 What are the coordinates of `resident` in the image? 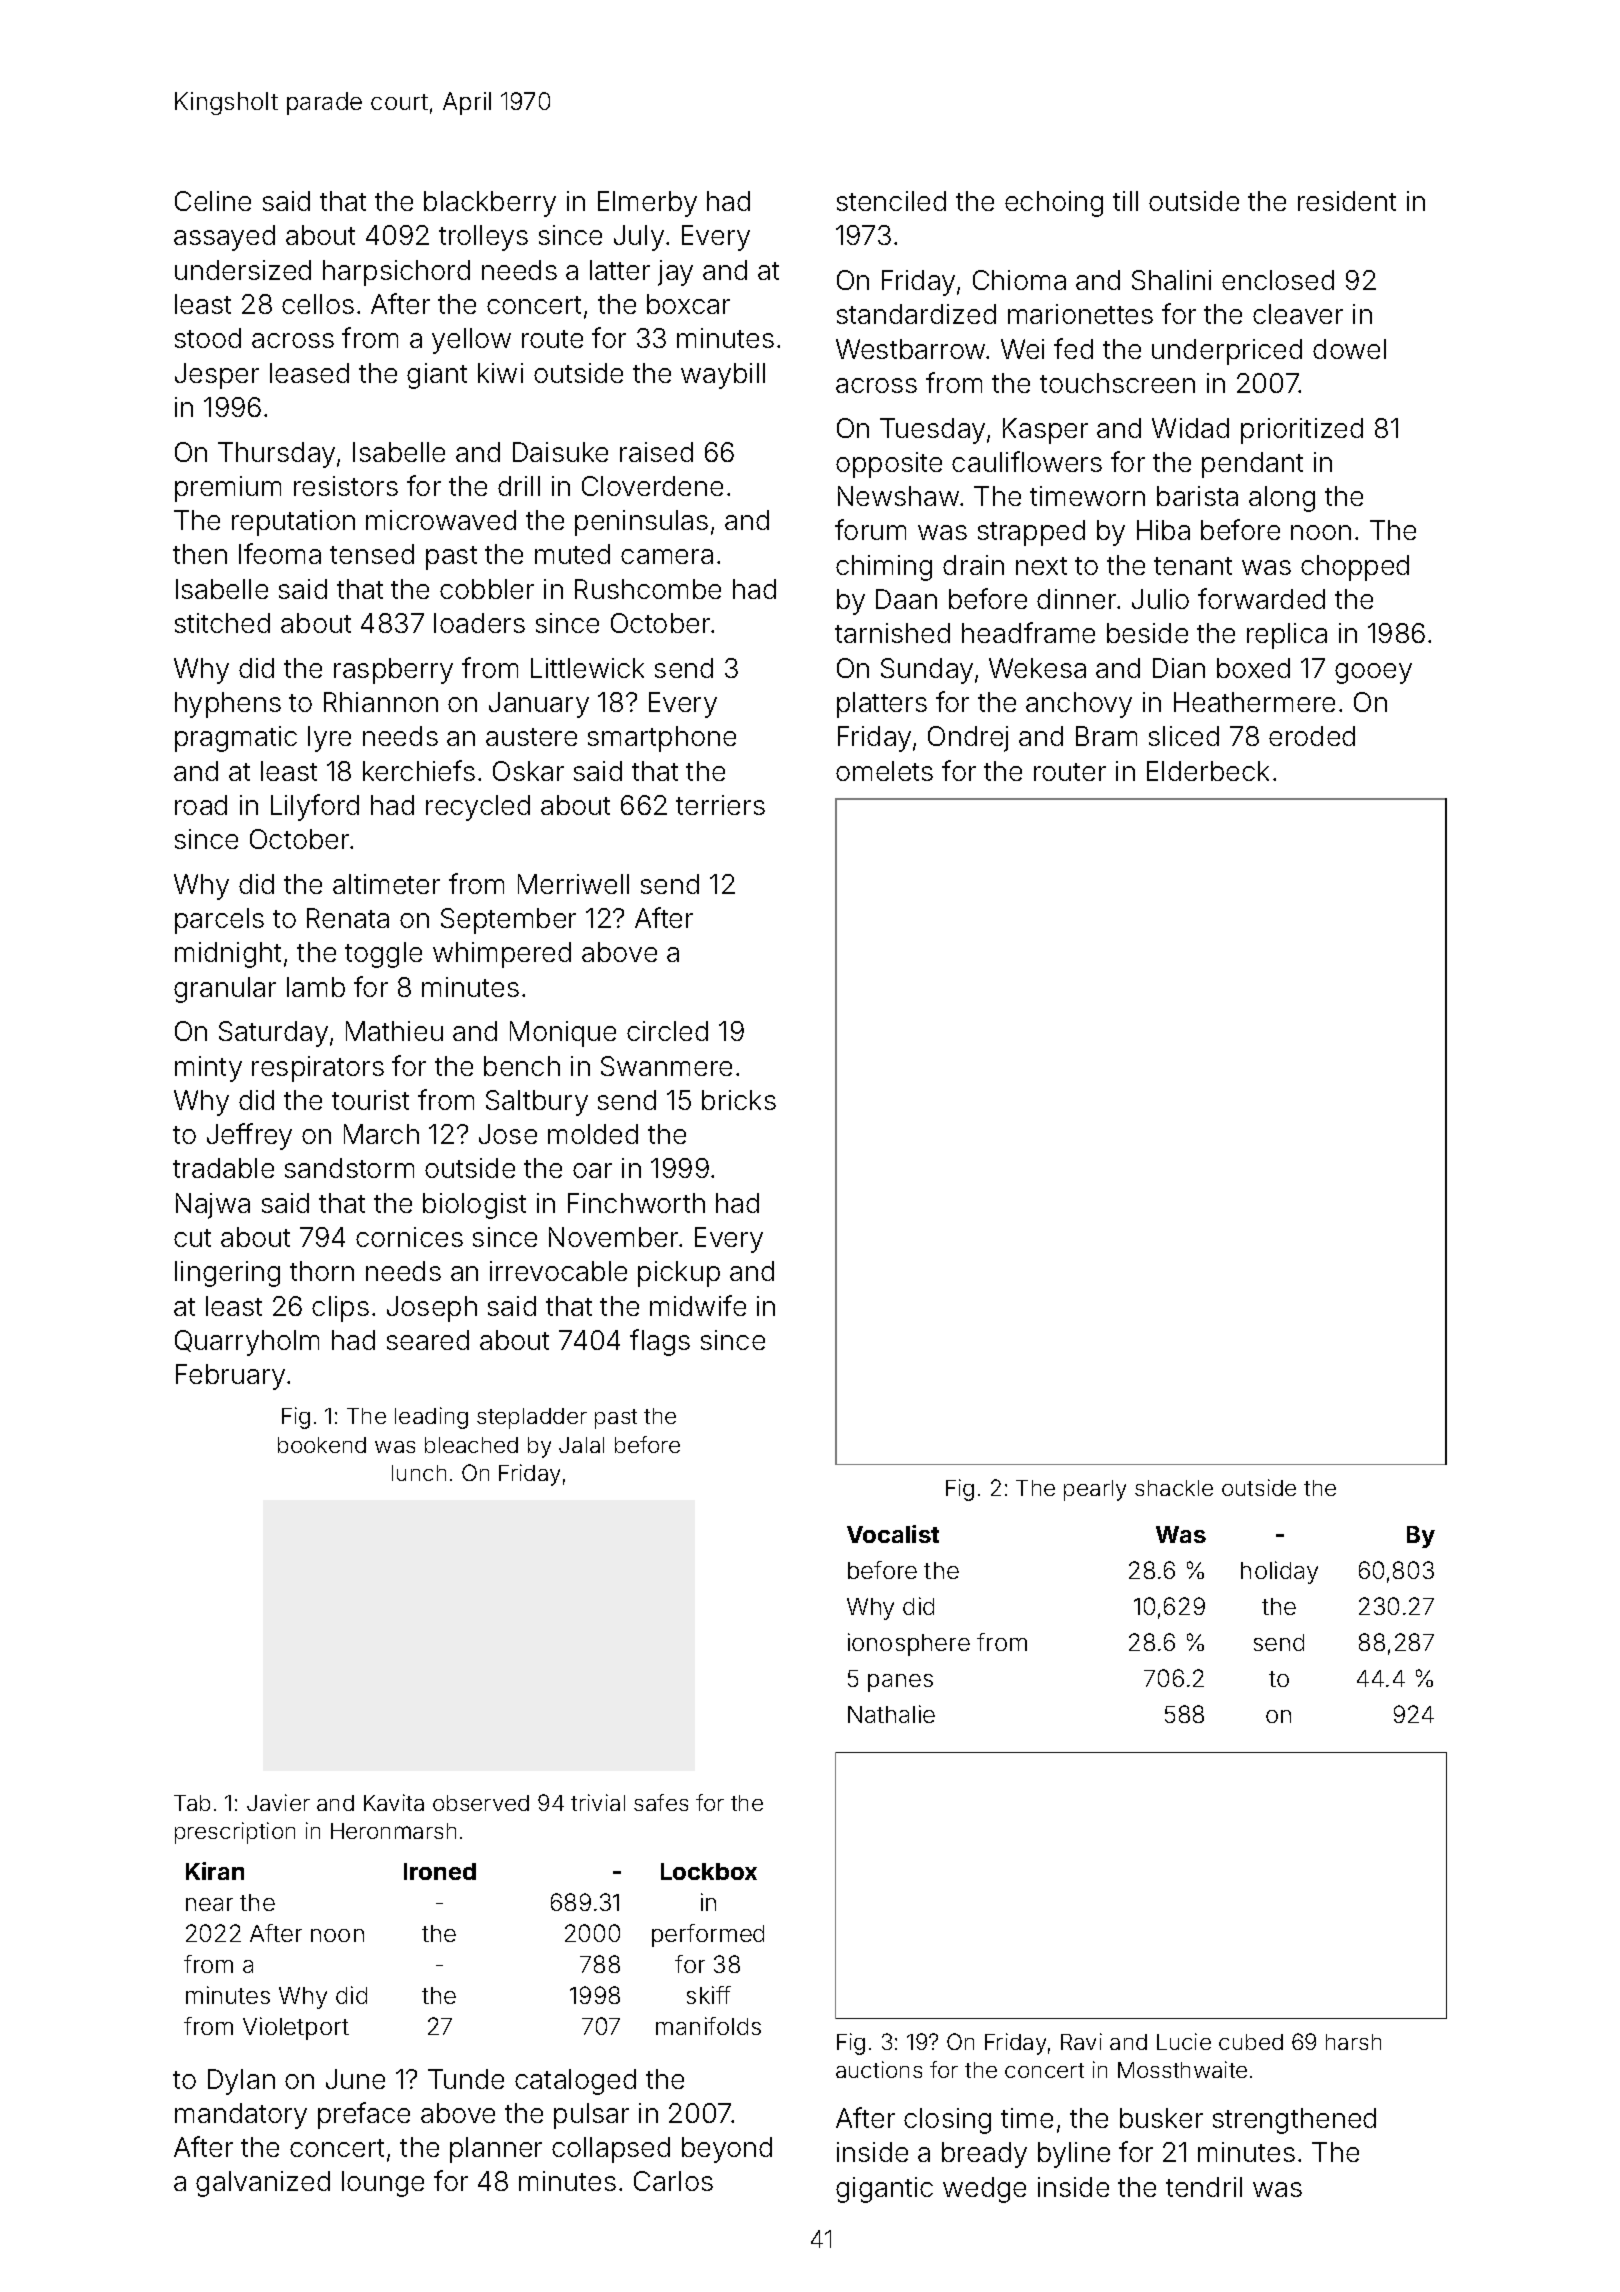 It's located at (1347, 201).
